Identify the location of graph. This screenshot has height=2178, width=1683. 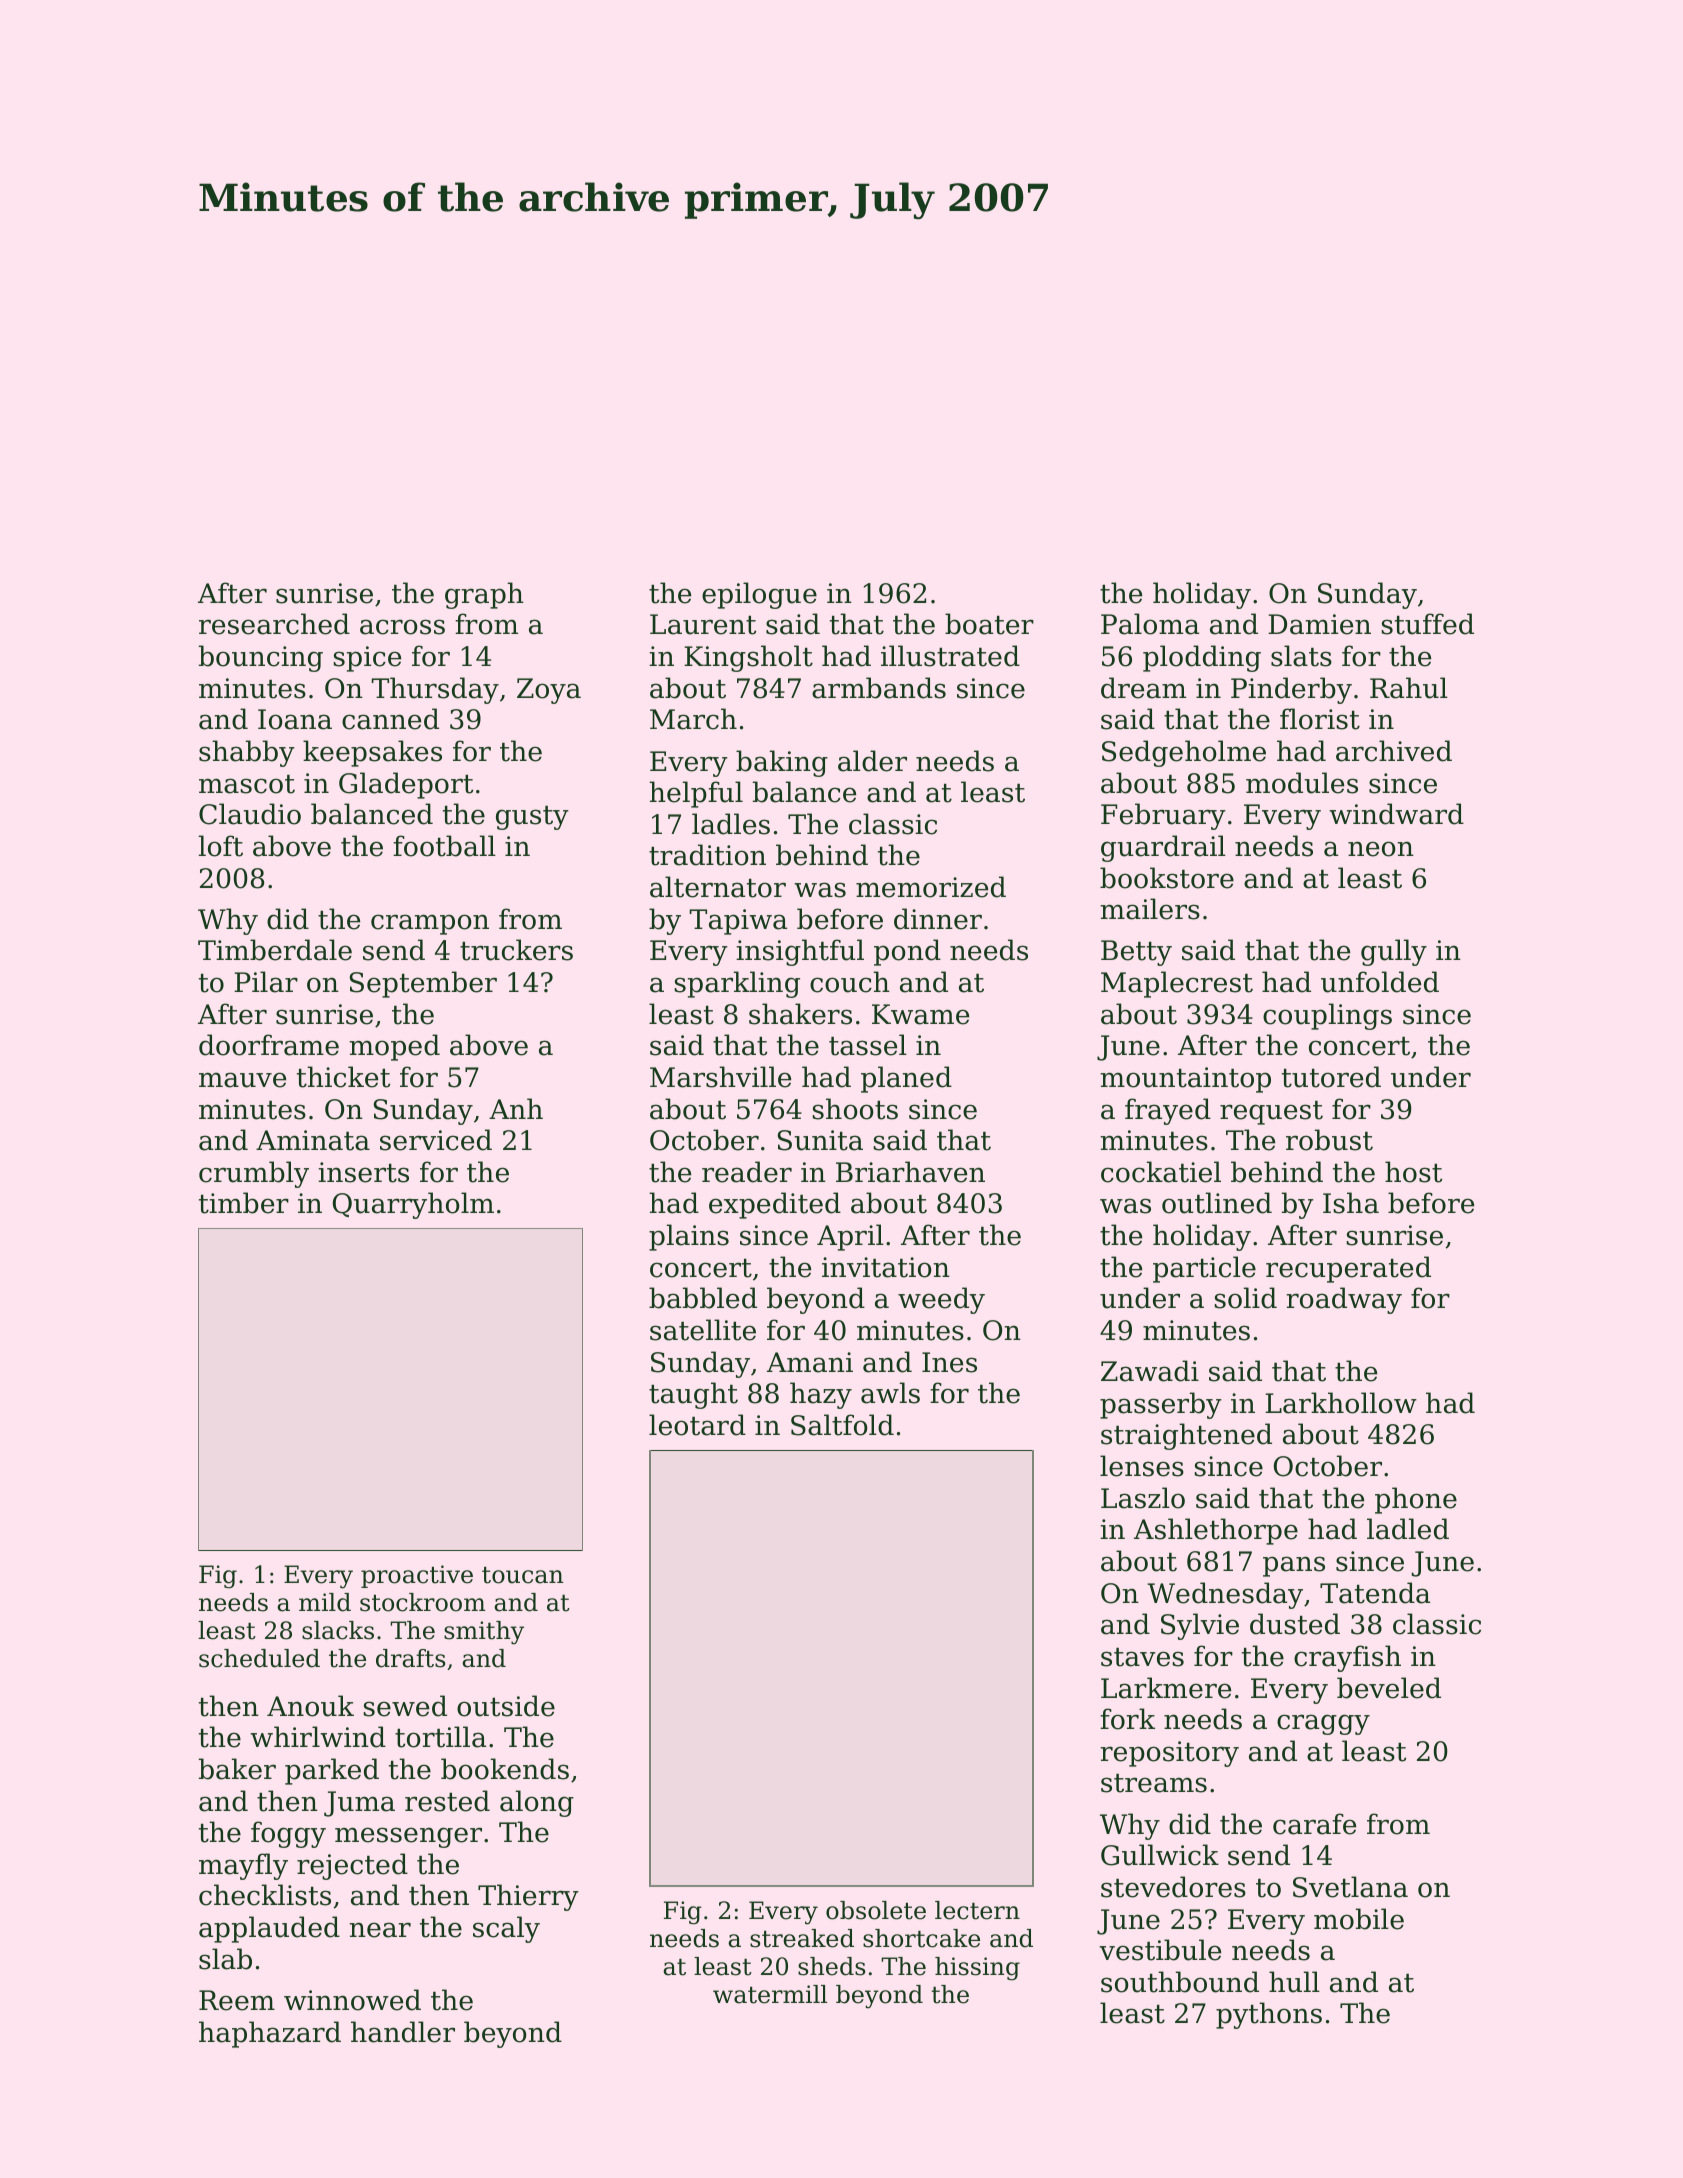
(484, 595).
